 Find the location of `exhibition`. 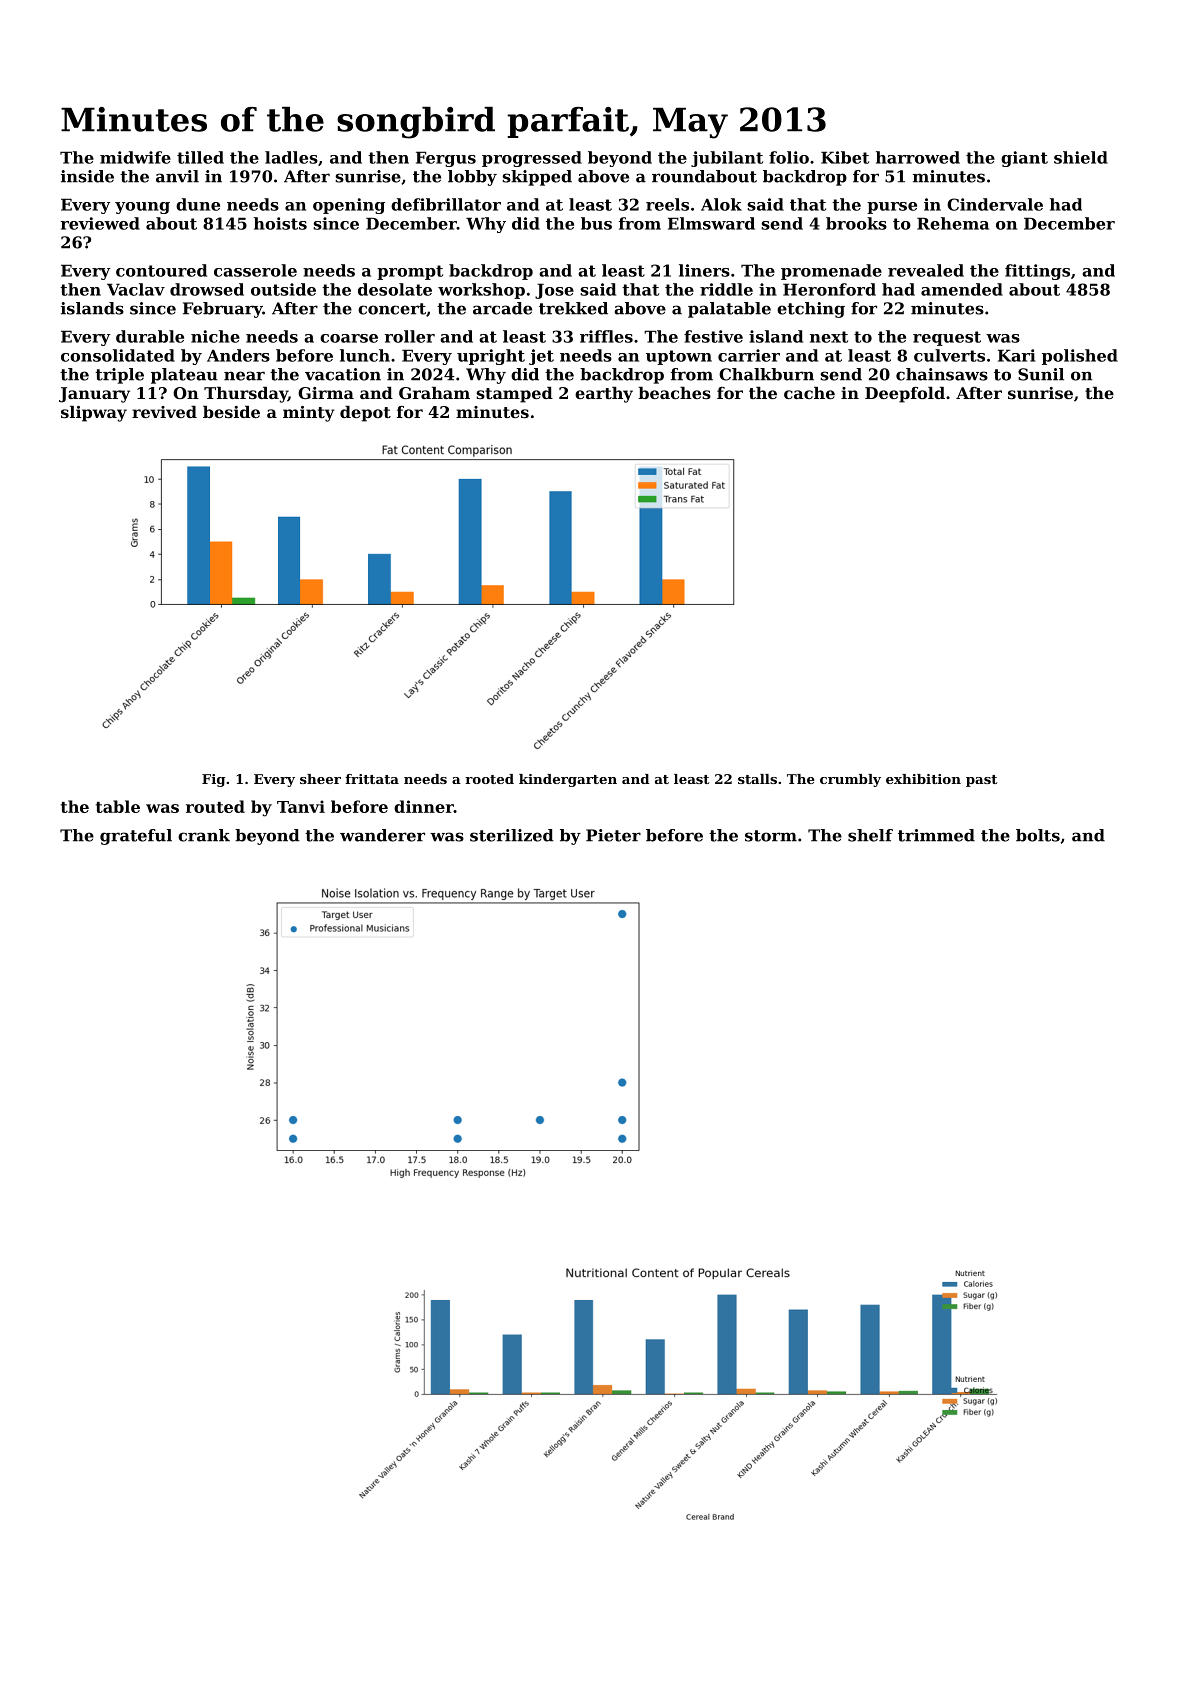

exhibition is located at coordinates (923, 779).
